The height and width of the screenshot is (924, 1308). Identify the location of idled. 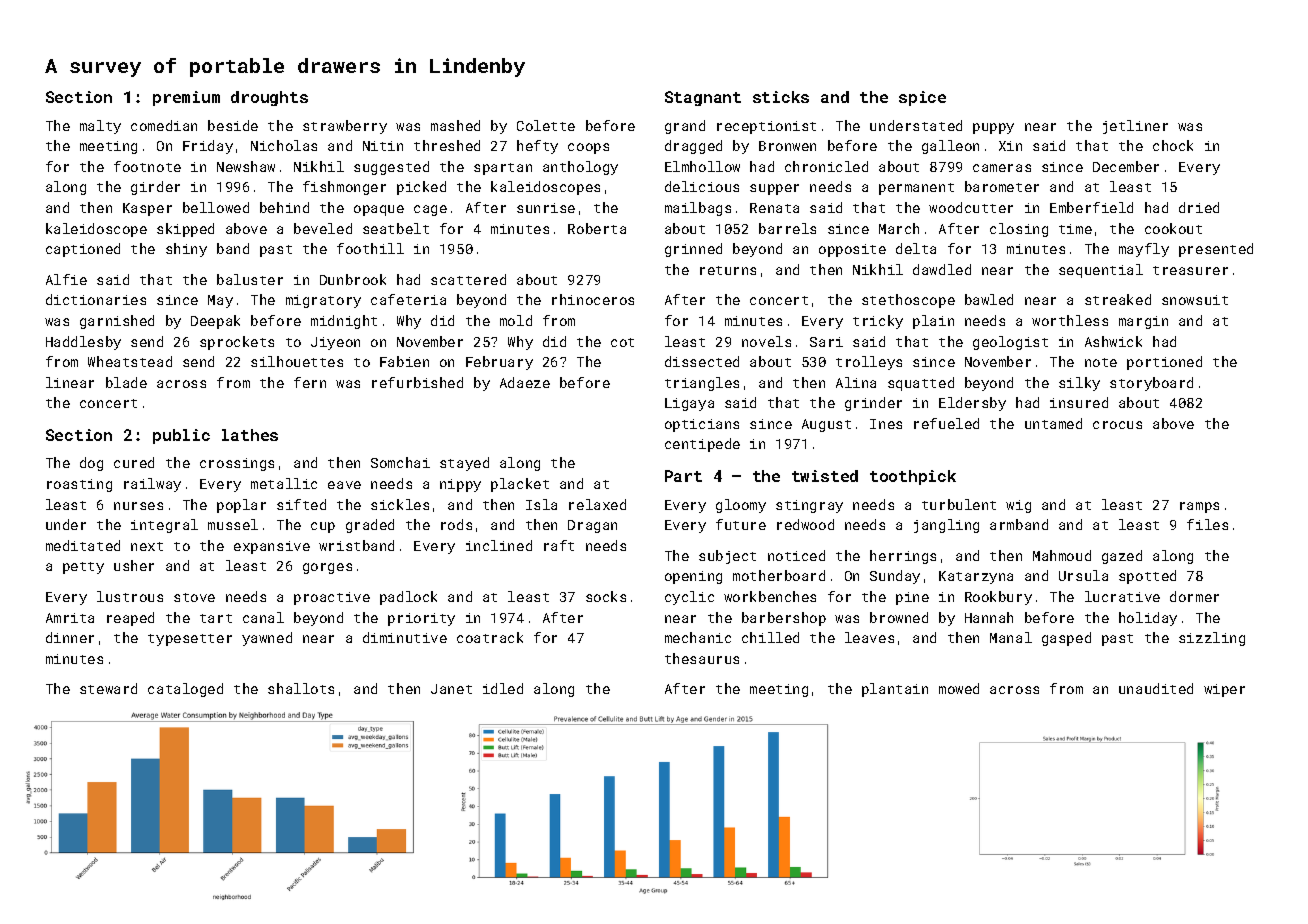
(503, 688).
